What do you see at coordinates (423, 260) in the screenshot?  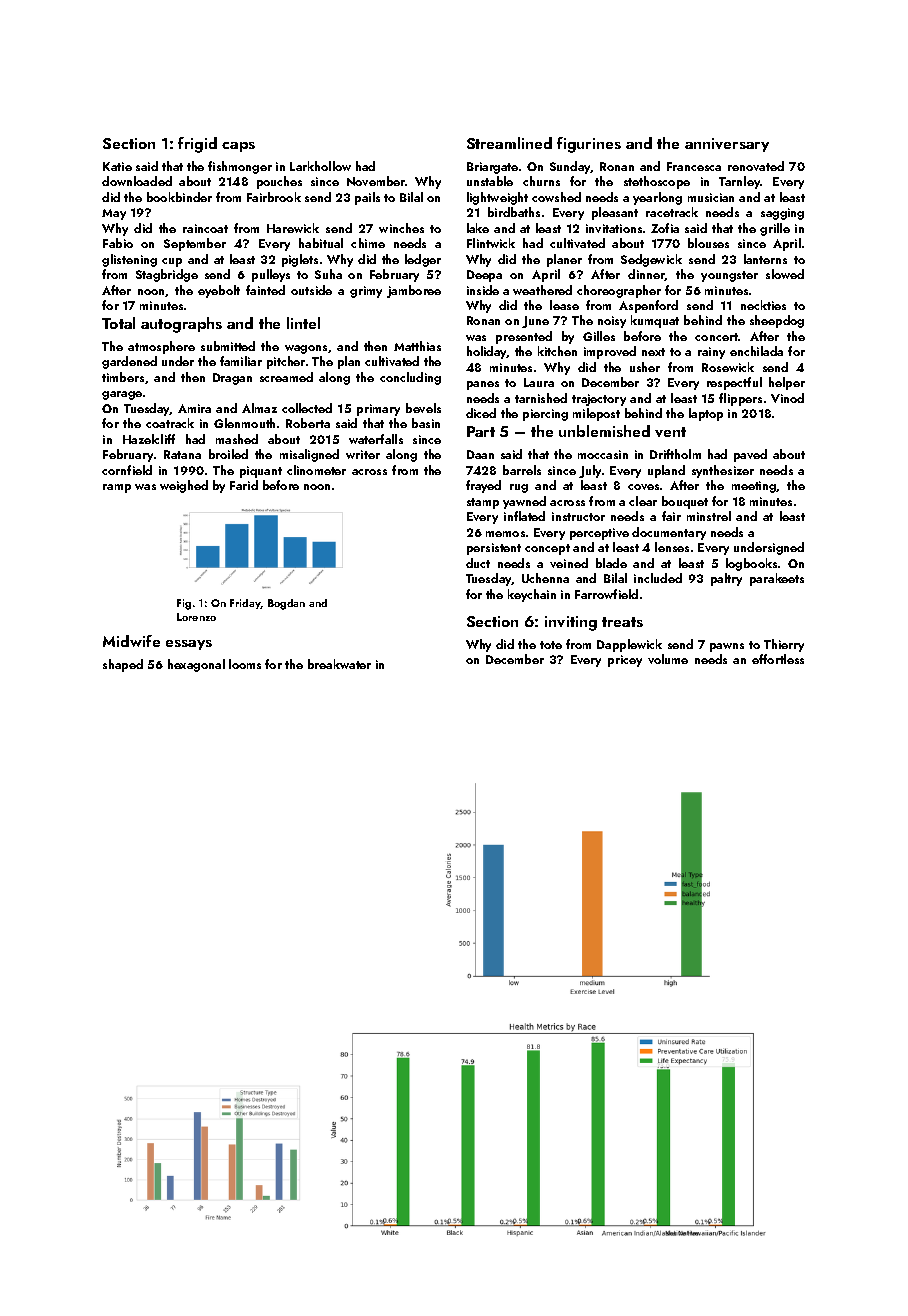 I see `ledger` at bounding box center [423, 260].
